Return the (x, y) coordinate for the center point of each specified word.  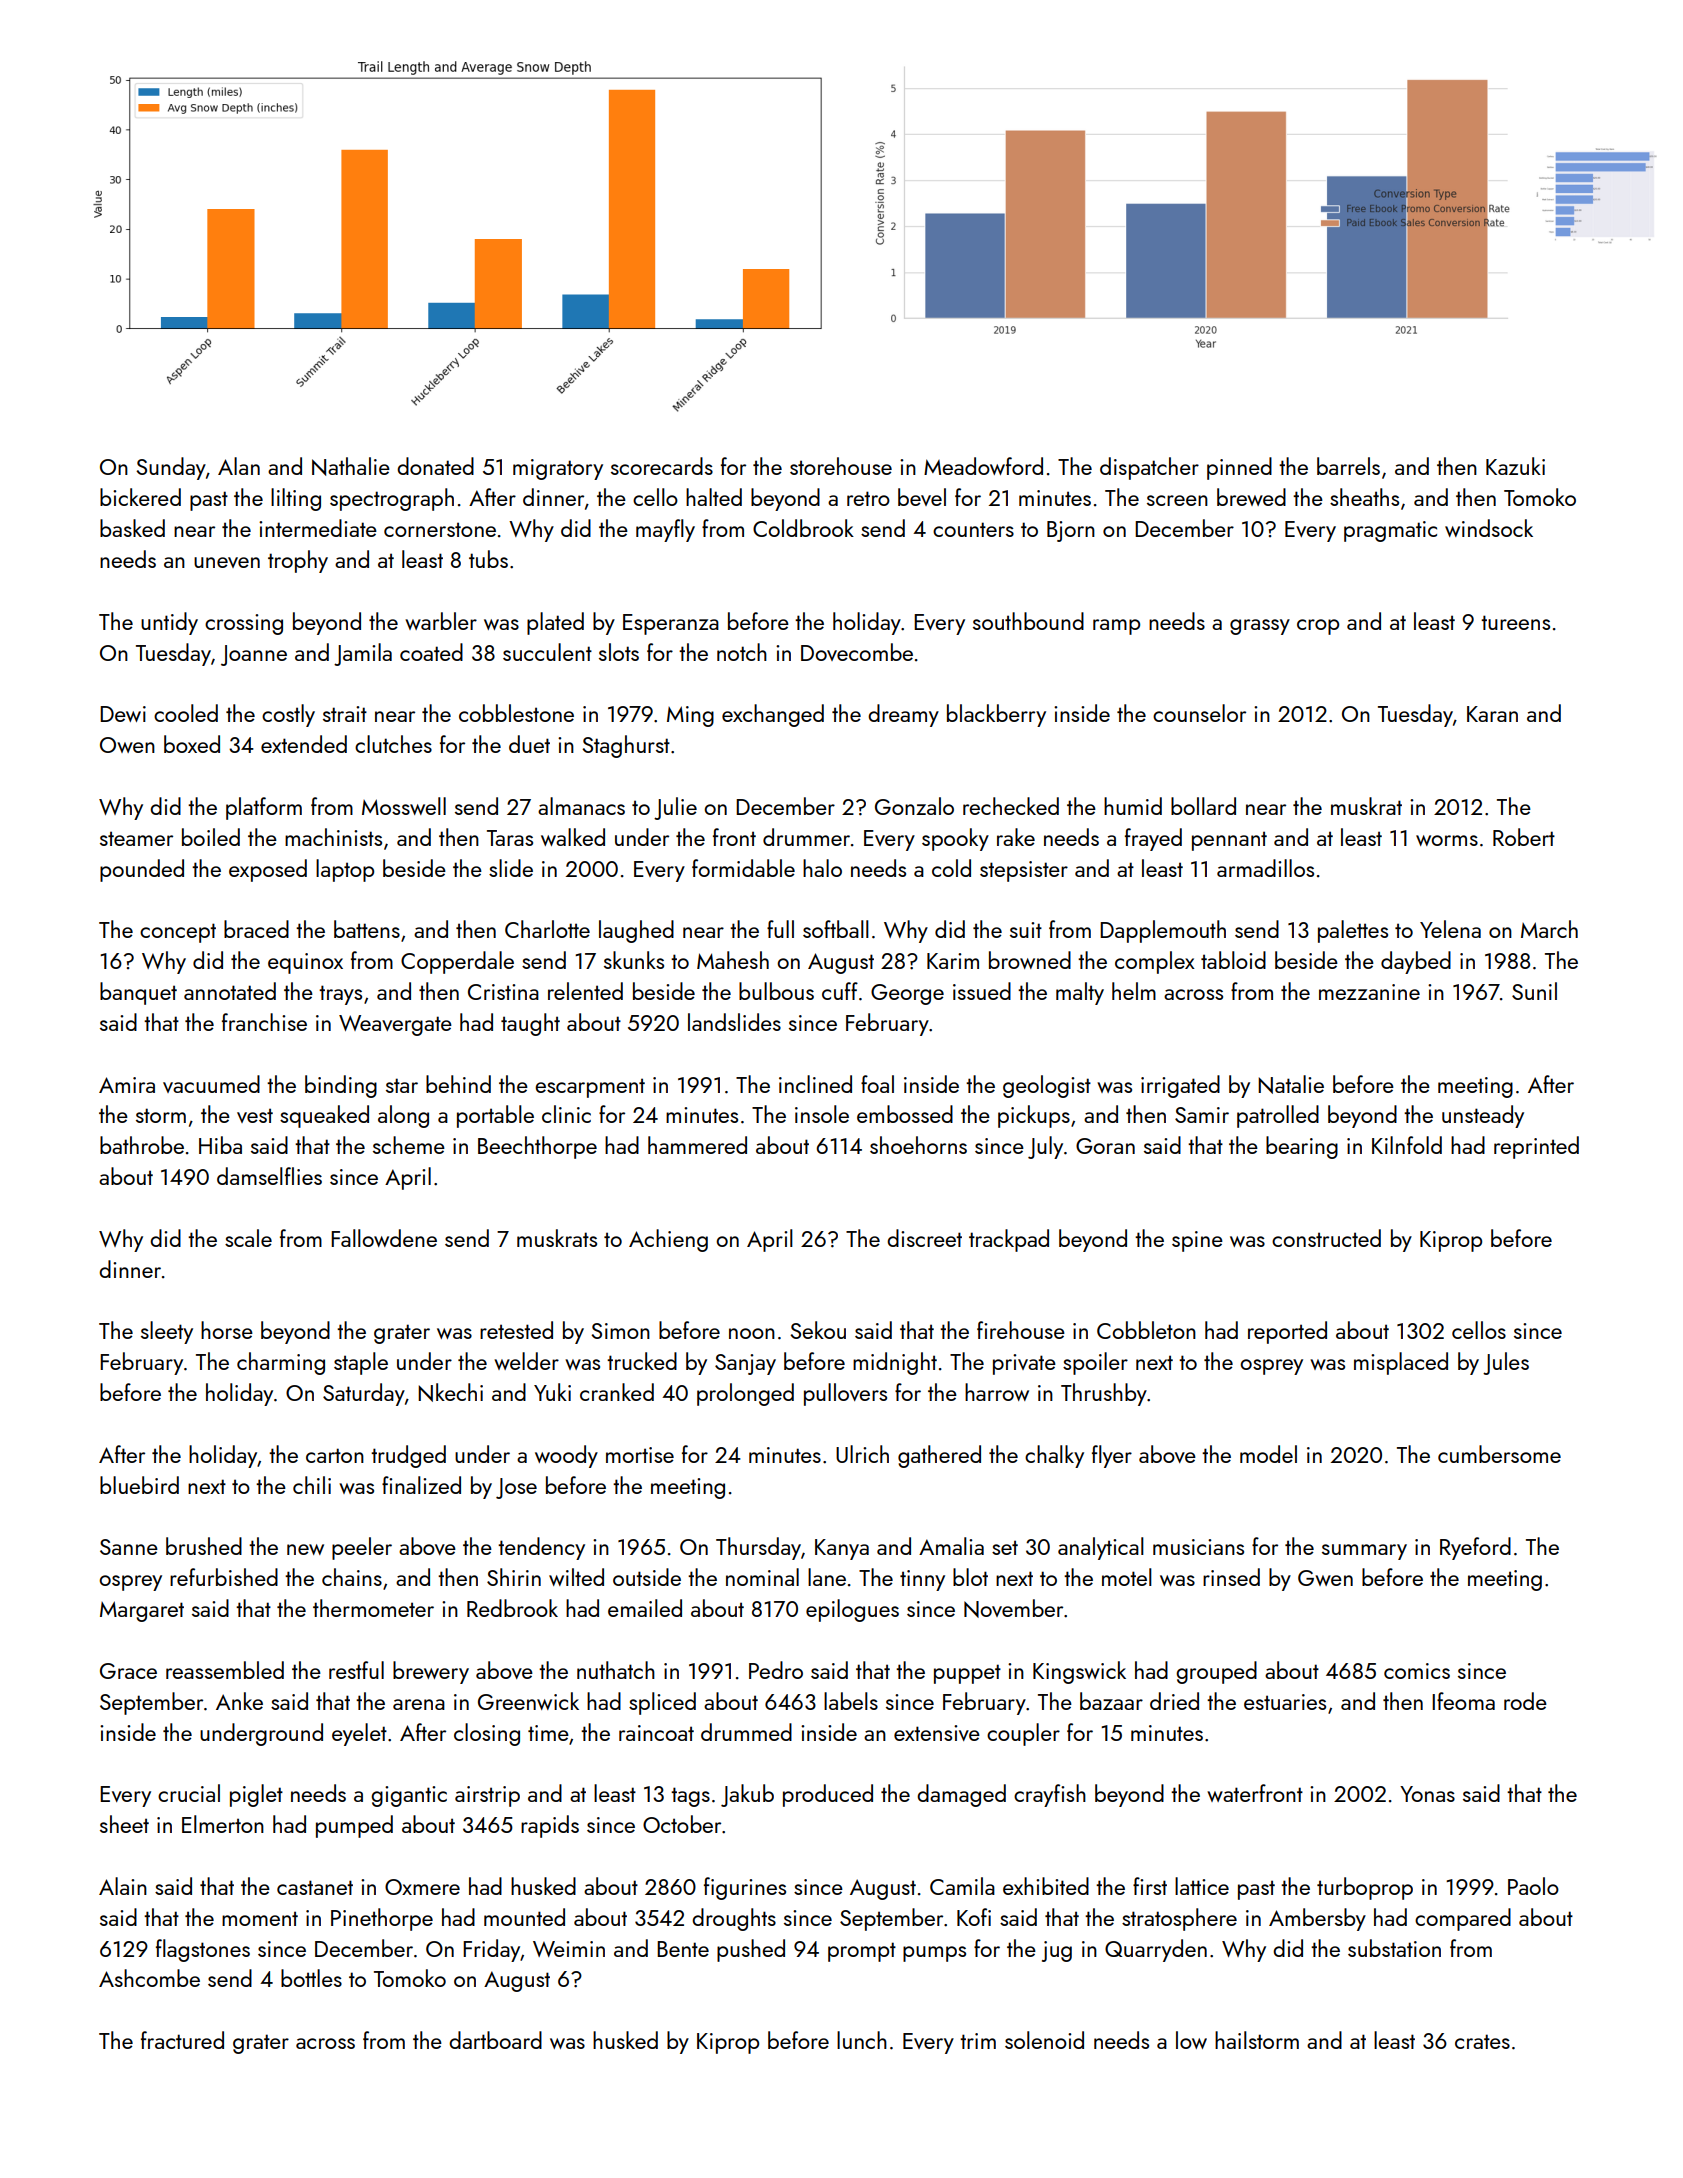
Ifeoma (1463, 1701)
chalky (1054, 1456)
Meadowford (983, 466)
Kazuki (1515, 466)
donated (435, 466)
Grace (128, 1671)
